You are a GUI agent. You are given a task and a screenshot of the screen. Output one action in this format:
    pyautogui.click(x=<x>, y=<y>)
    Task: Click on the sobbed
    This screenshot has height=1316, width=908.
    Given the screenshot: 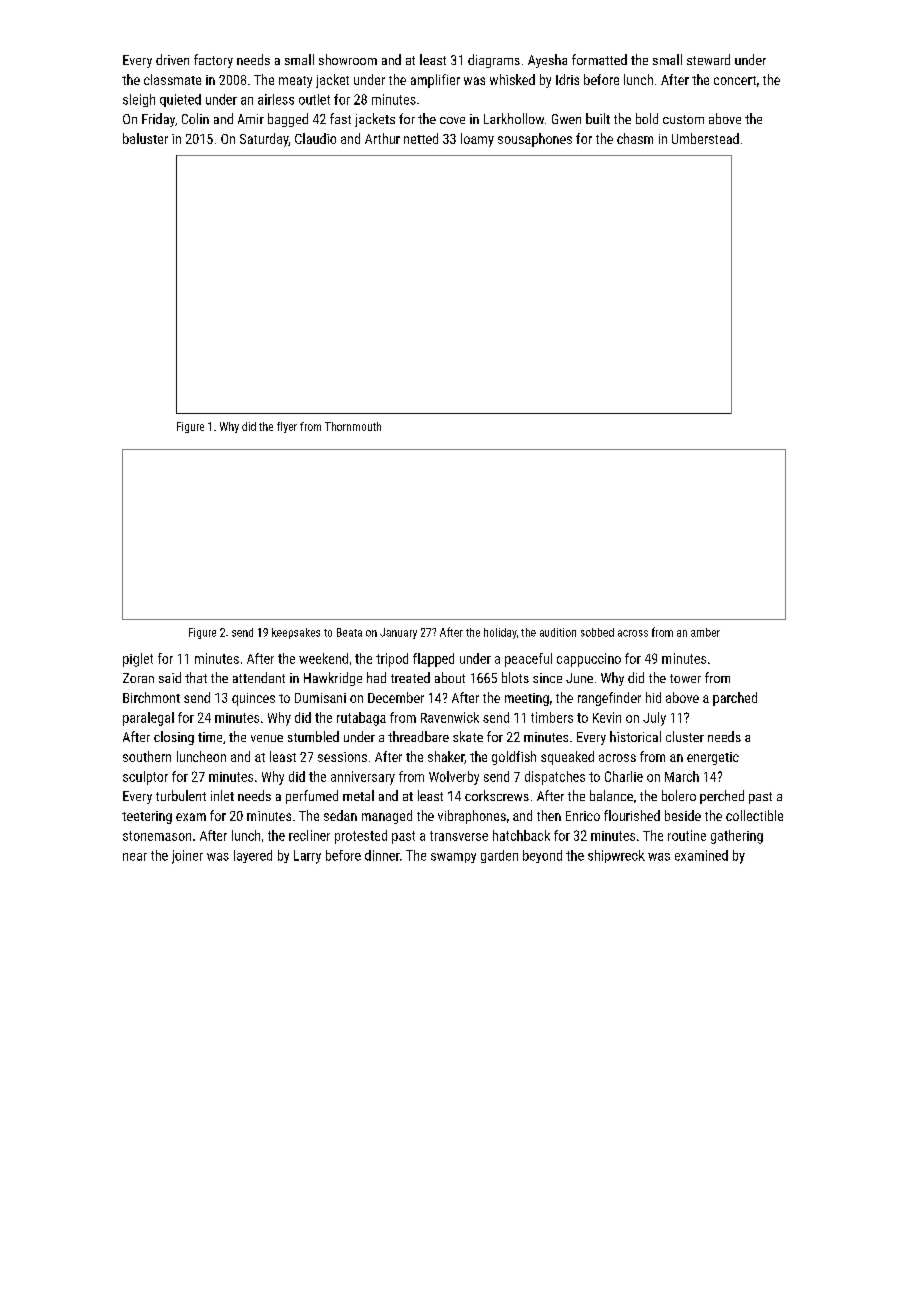 What is the action you would take?
    pyautogui.click(x=597, y=632)
